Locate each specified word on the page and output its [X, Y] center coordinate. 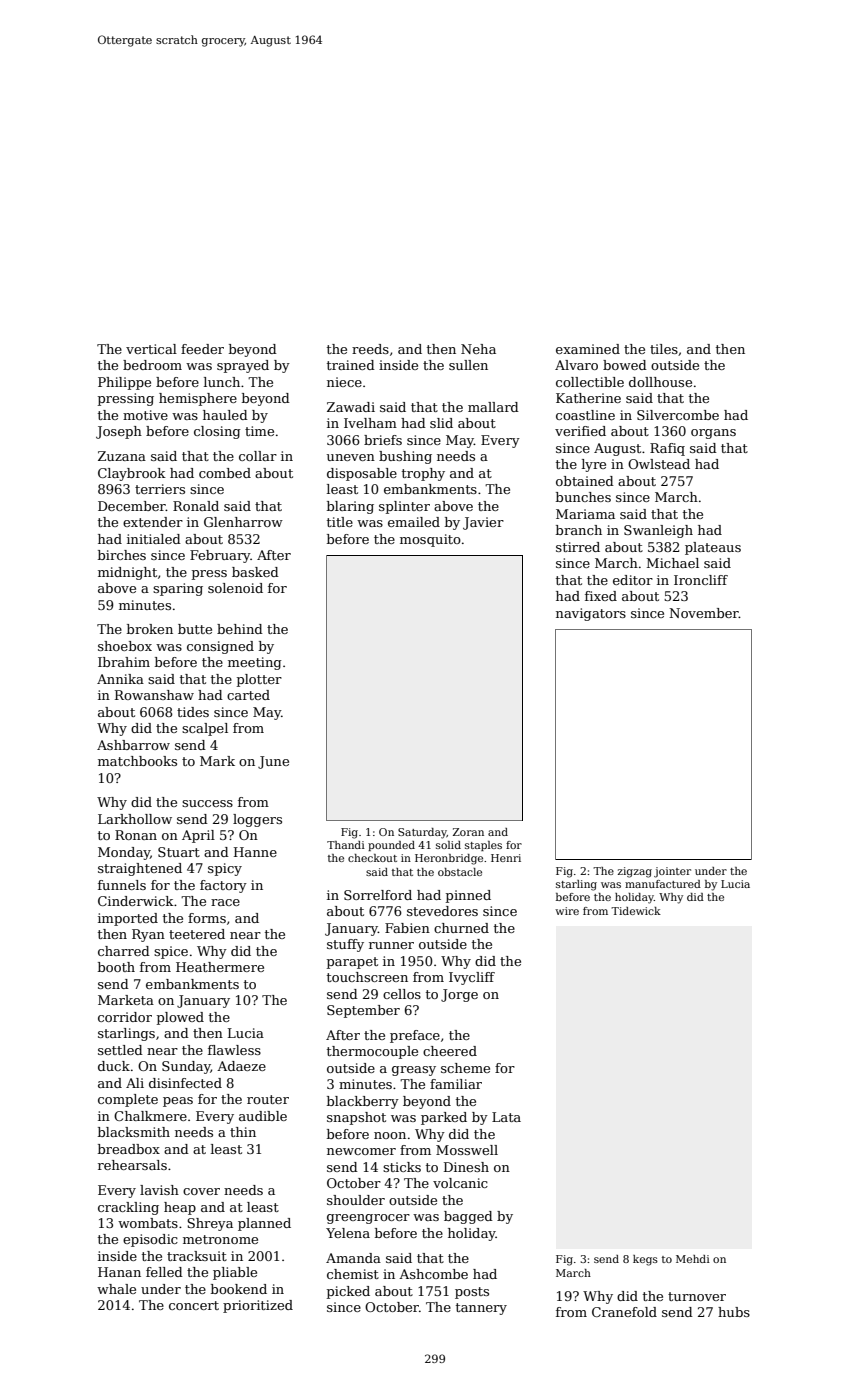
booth [116, 967]
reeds [370, 349]
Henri [506, 858]
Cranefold [624, 1312]
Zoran [468, 832]
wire [567, 911]
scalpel [205, 729]
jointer [672, 872]
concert [194, 1305]
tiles [664, 349]
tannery [481, 1309]
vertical [151, 349]
